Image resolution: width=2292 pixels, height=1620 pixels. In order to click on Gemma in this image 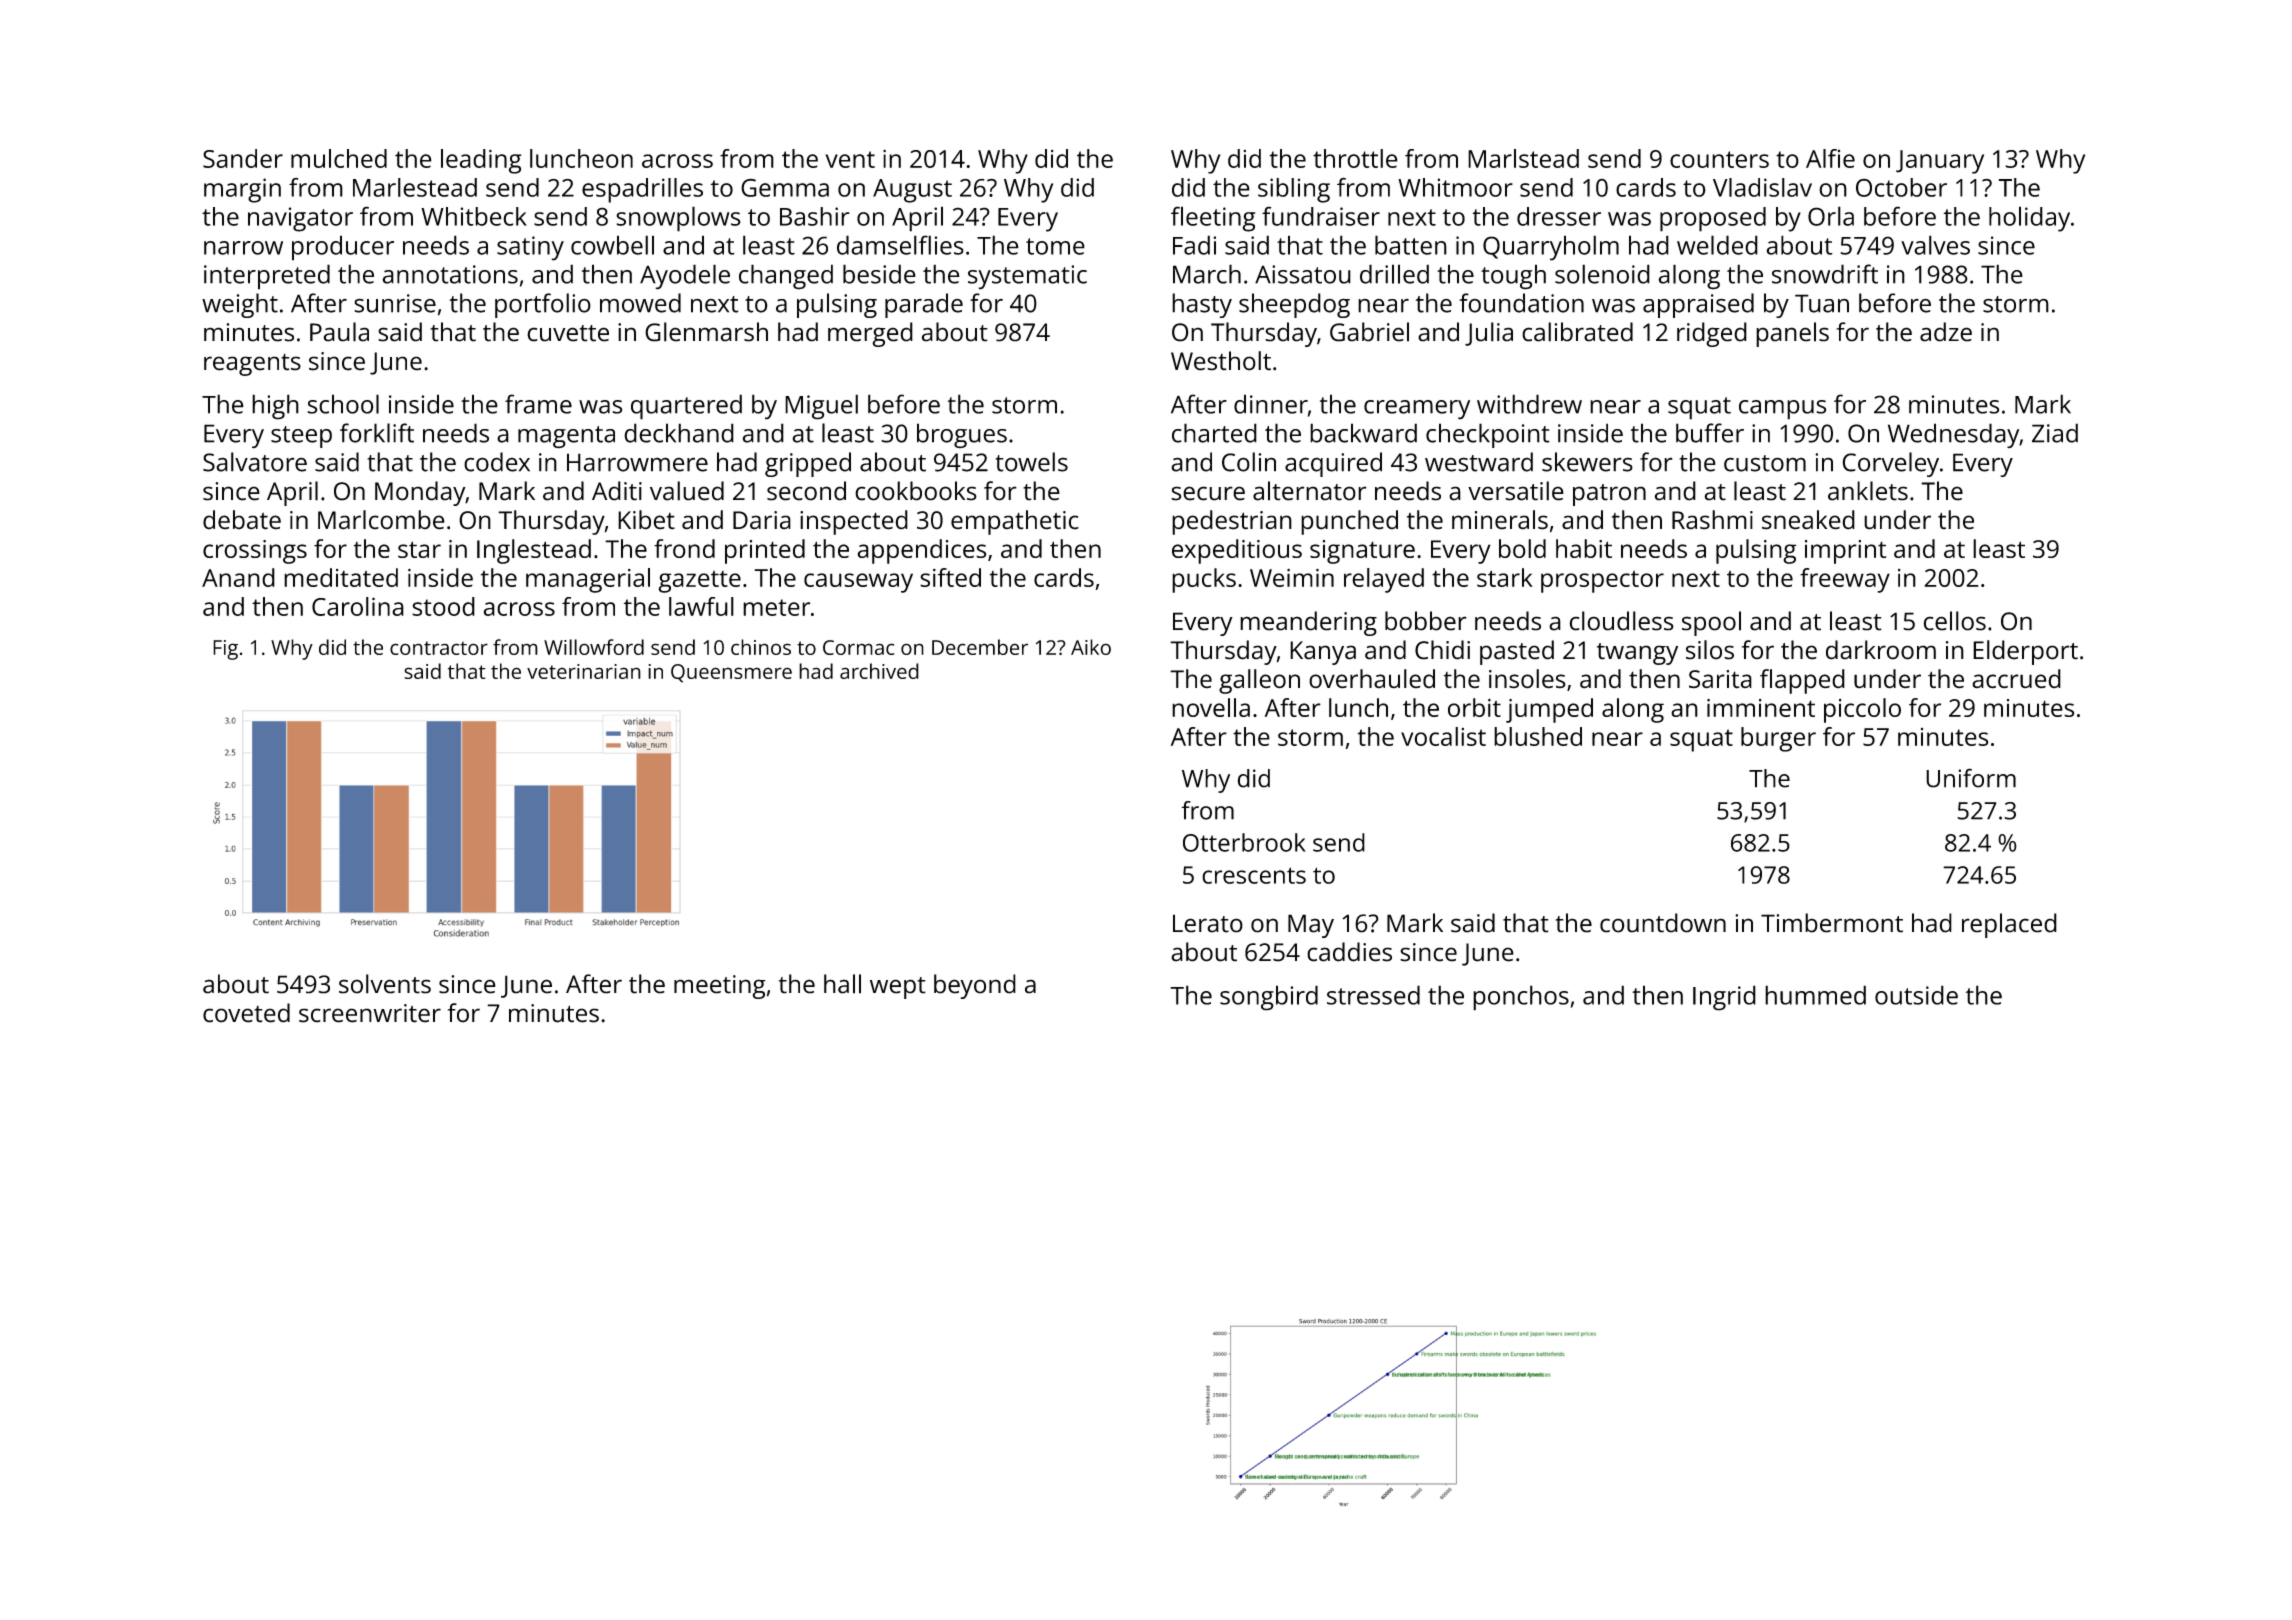, I will do `click(785, 187)`.
